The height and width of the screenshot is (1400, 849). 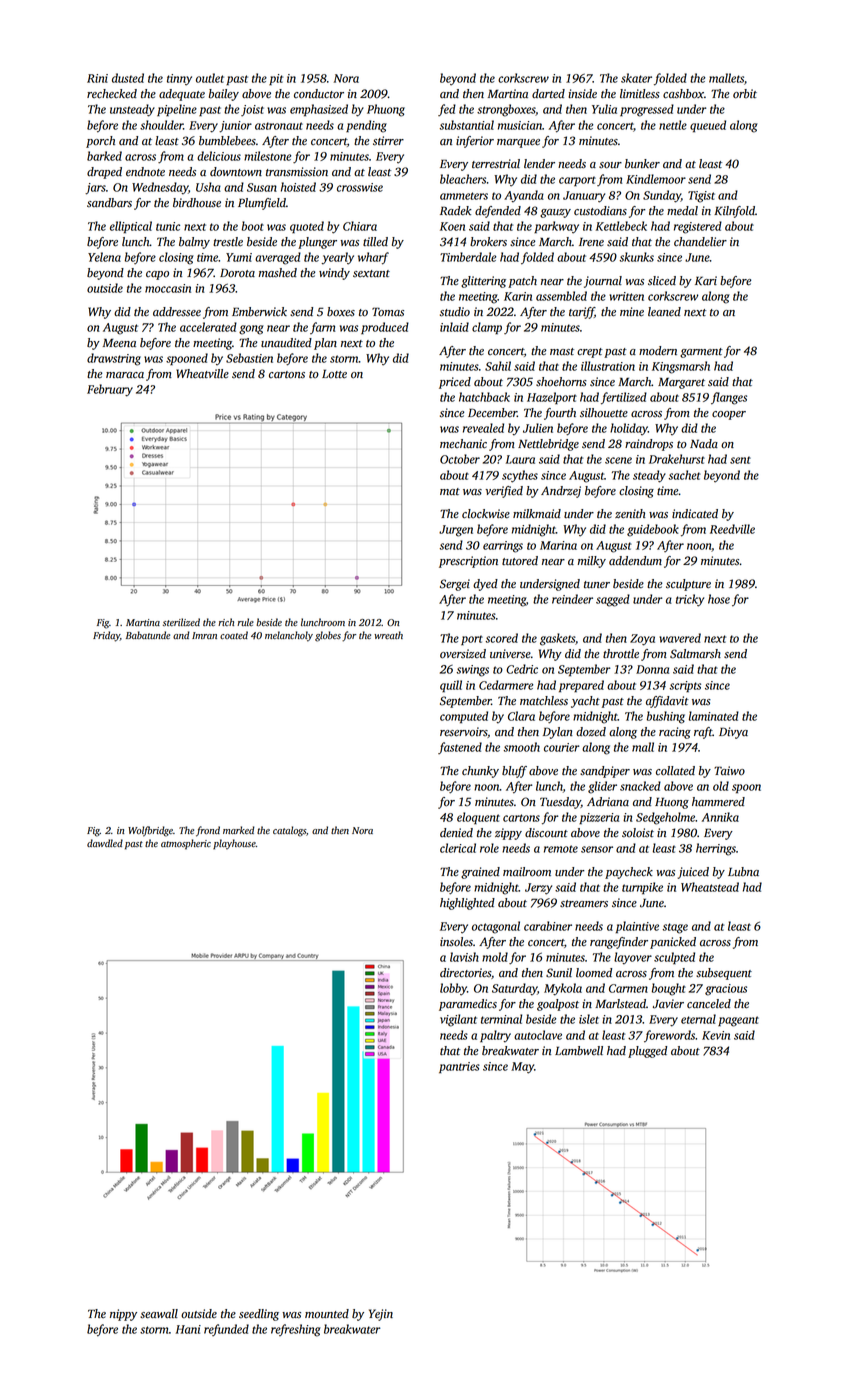 I want to click on gracious, so click(x=726, y=990).
